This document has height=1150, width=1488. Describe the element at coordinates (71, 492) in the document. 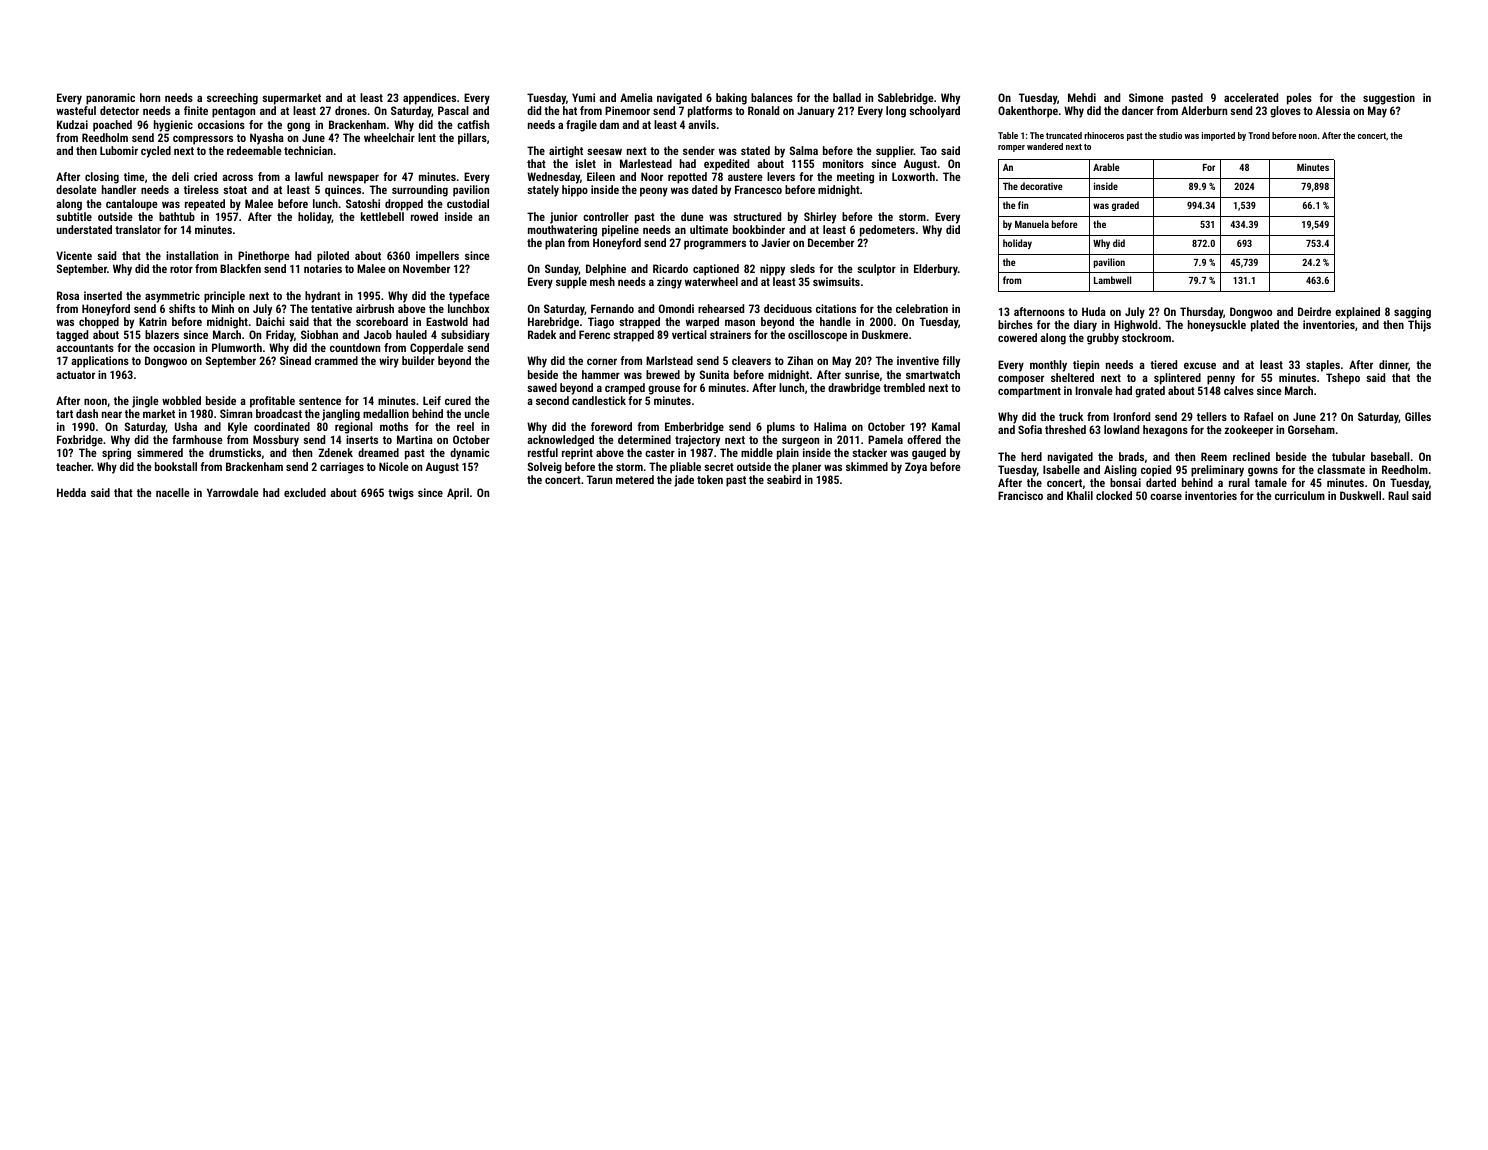

I see `Hedda` at that location.
